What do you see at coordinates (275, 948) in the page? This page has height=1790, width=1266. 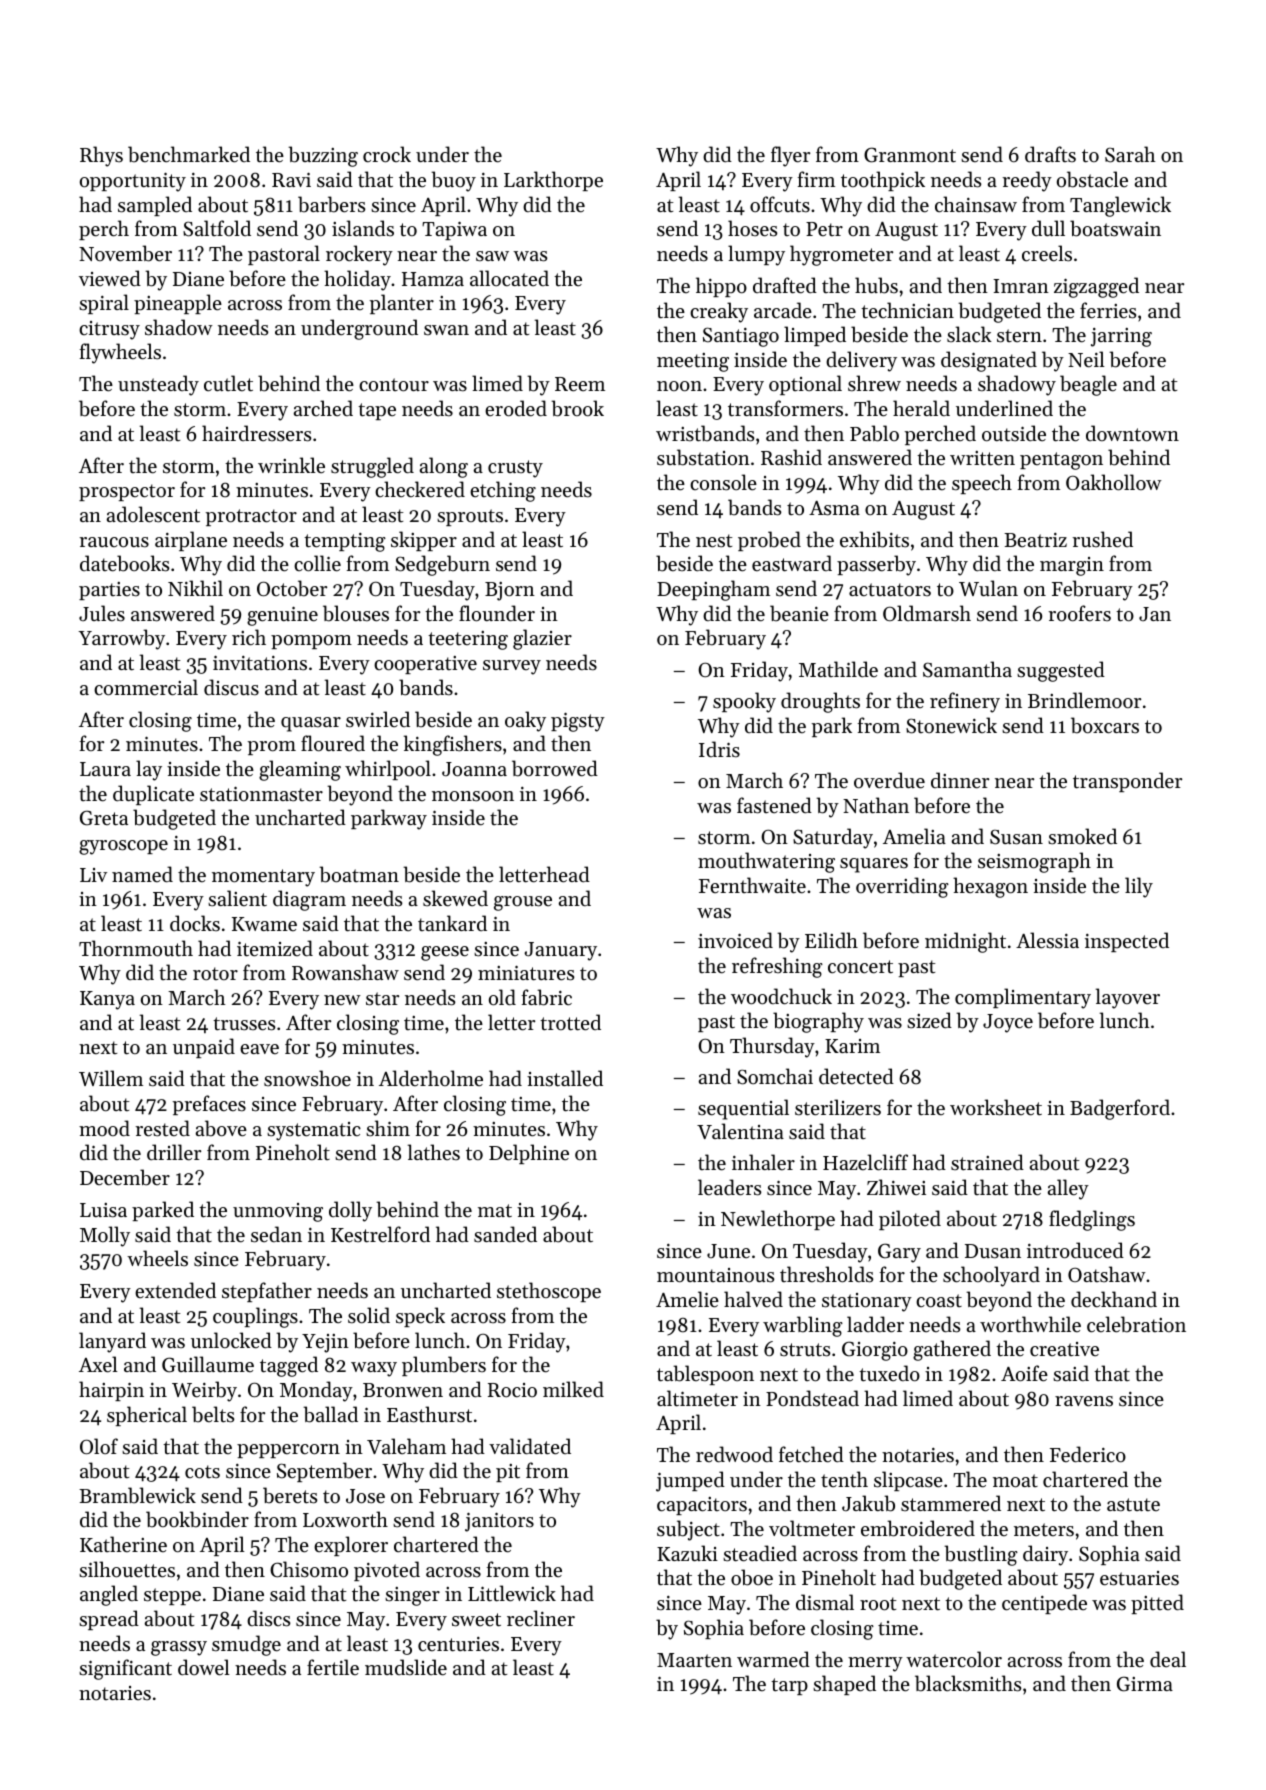 I see `itemized` at bounding box center [275, 948].
